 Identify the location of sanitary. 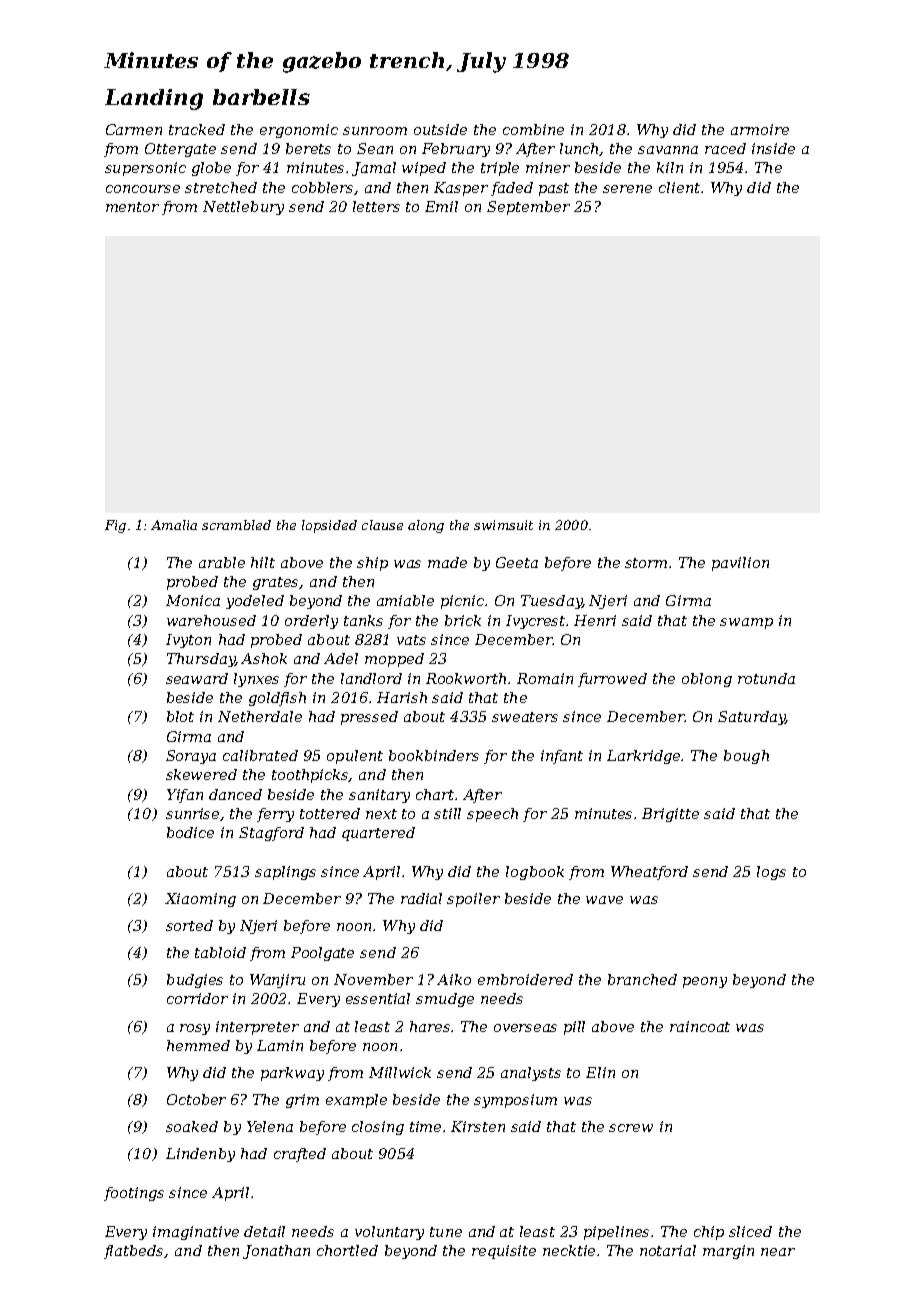
(379, 796).
